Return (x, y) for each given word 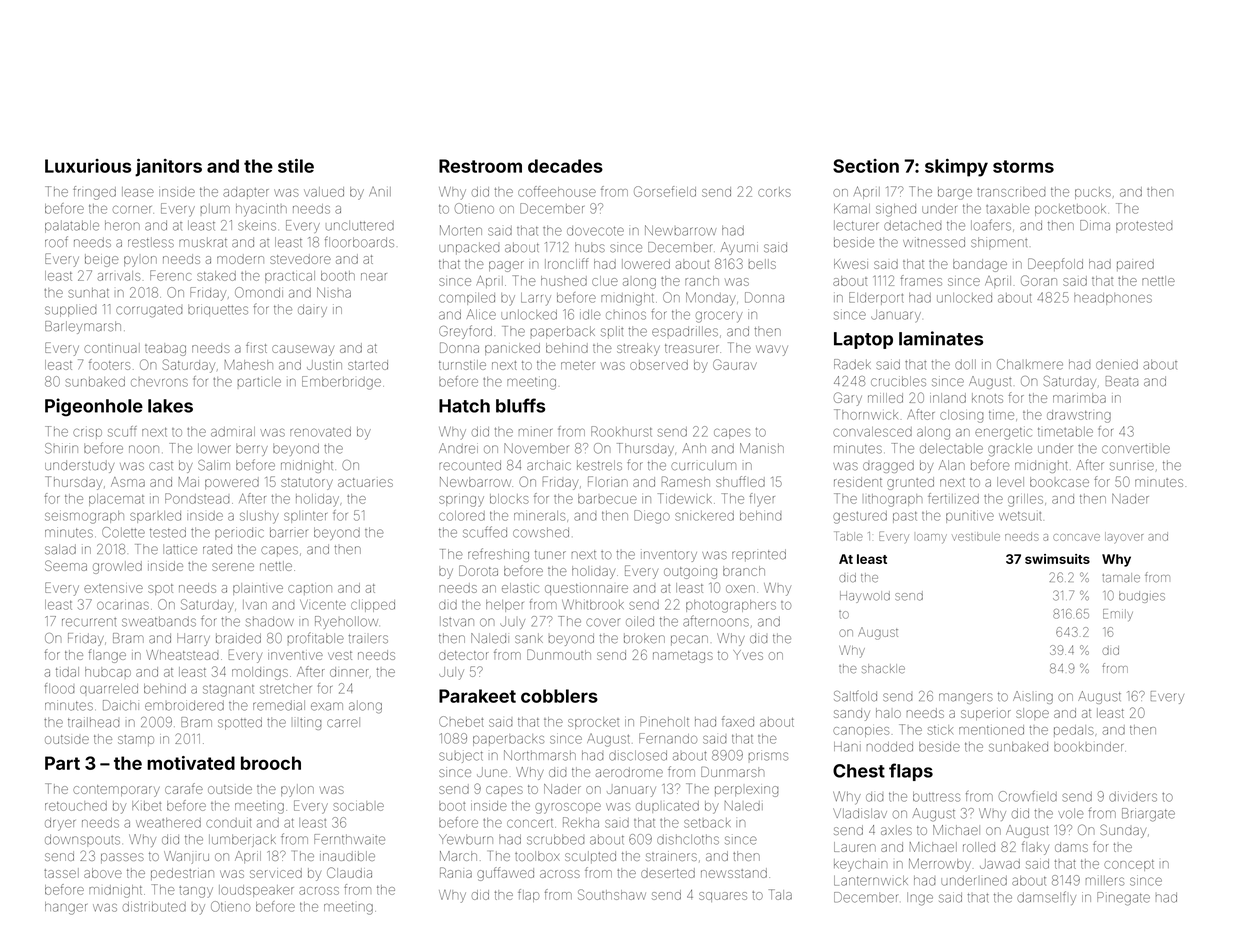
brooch (271, 763)
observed (659, 365)
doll (965, 364)
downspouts (82, 841)
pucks (1093, 193)
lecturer (856, 225)
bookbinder (1088, 747)
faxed (738, 721)
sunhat (88, 293)
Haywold (865, 597)
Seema (66, 565)
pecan (689, 640)
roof (56, 242)
